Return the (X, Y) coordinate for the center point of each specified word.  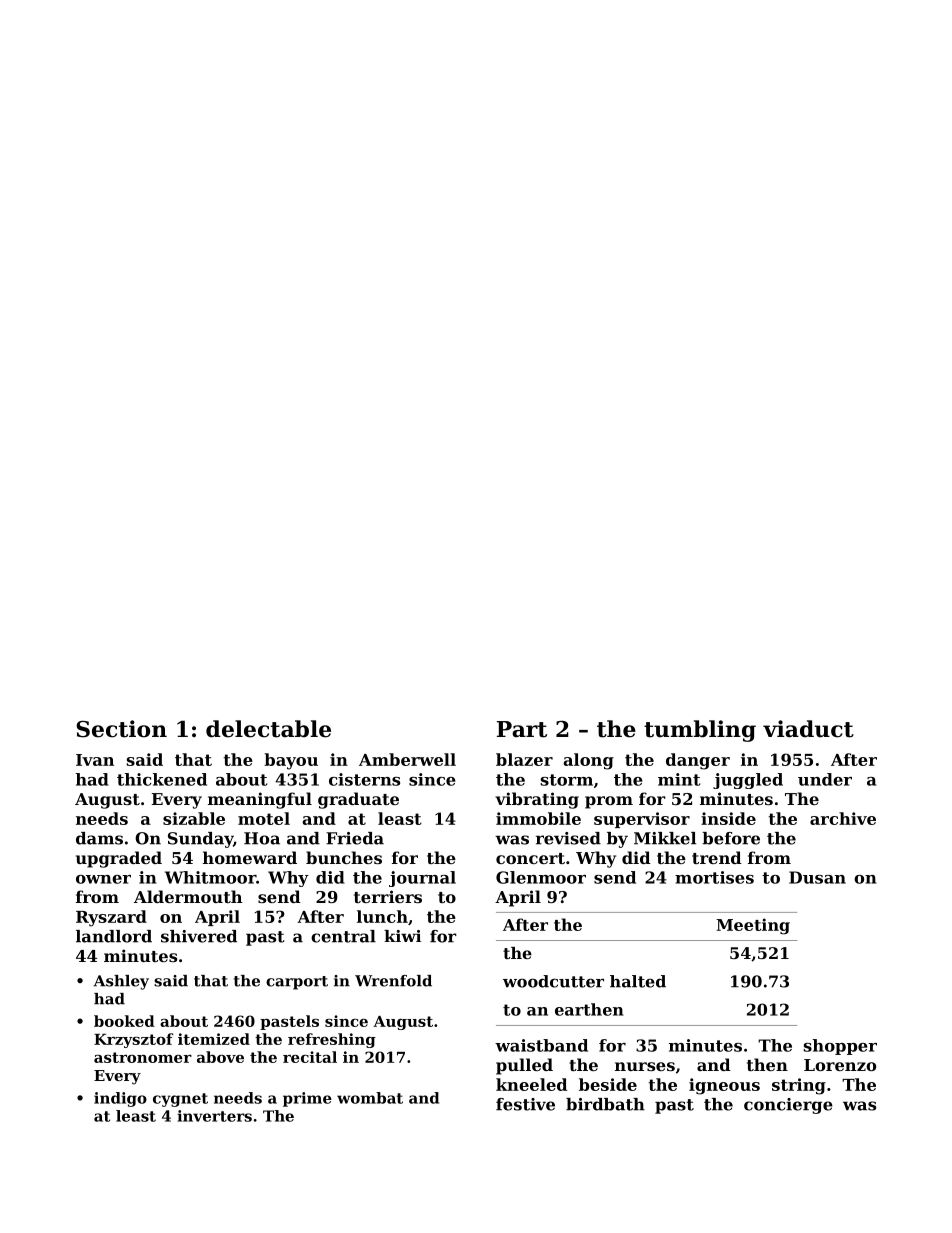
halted (638, 981)
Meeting (753, 926)
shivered (199, 936)
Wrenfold (393, 981)
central (343, 936)
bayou (291, 761)
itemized (214, 1039)
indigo (120, 1099)
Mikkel (665, 838)
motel (264, 818)
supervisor (642, 820)
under (825, 779)
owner (103, 879)
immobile (538, 818)
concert (530, 858)
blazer (524, 759)
